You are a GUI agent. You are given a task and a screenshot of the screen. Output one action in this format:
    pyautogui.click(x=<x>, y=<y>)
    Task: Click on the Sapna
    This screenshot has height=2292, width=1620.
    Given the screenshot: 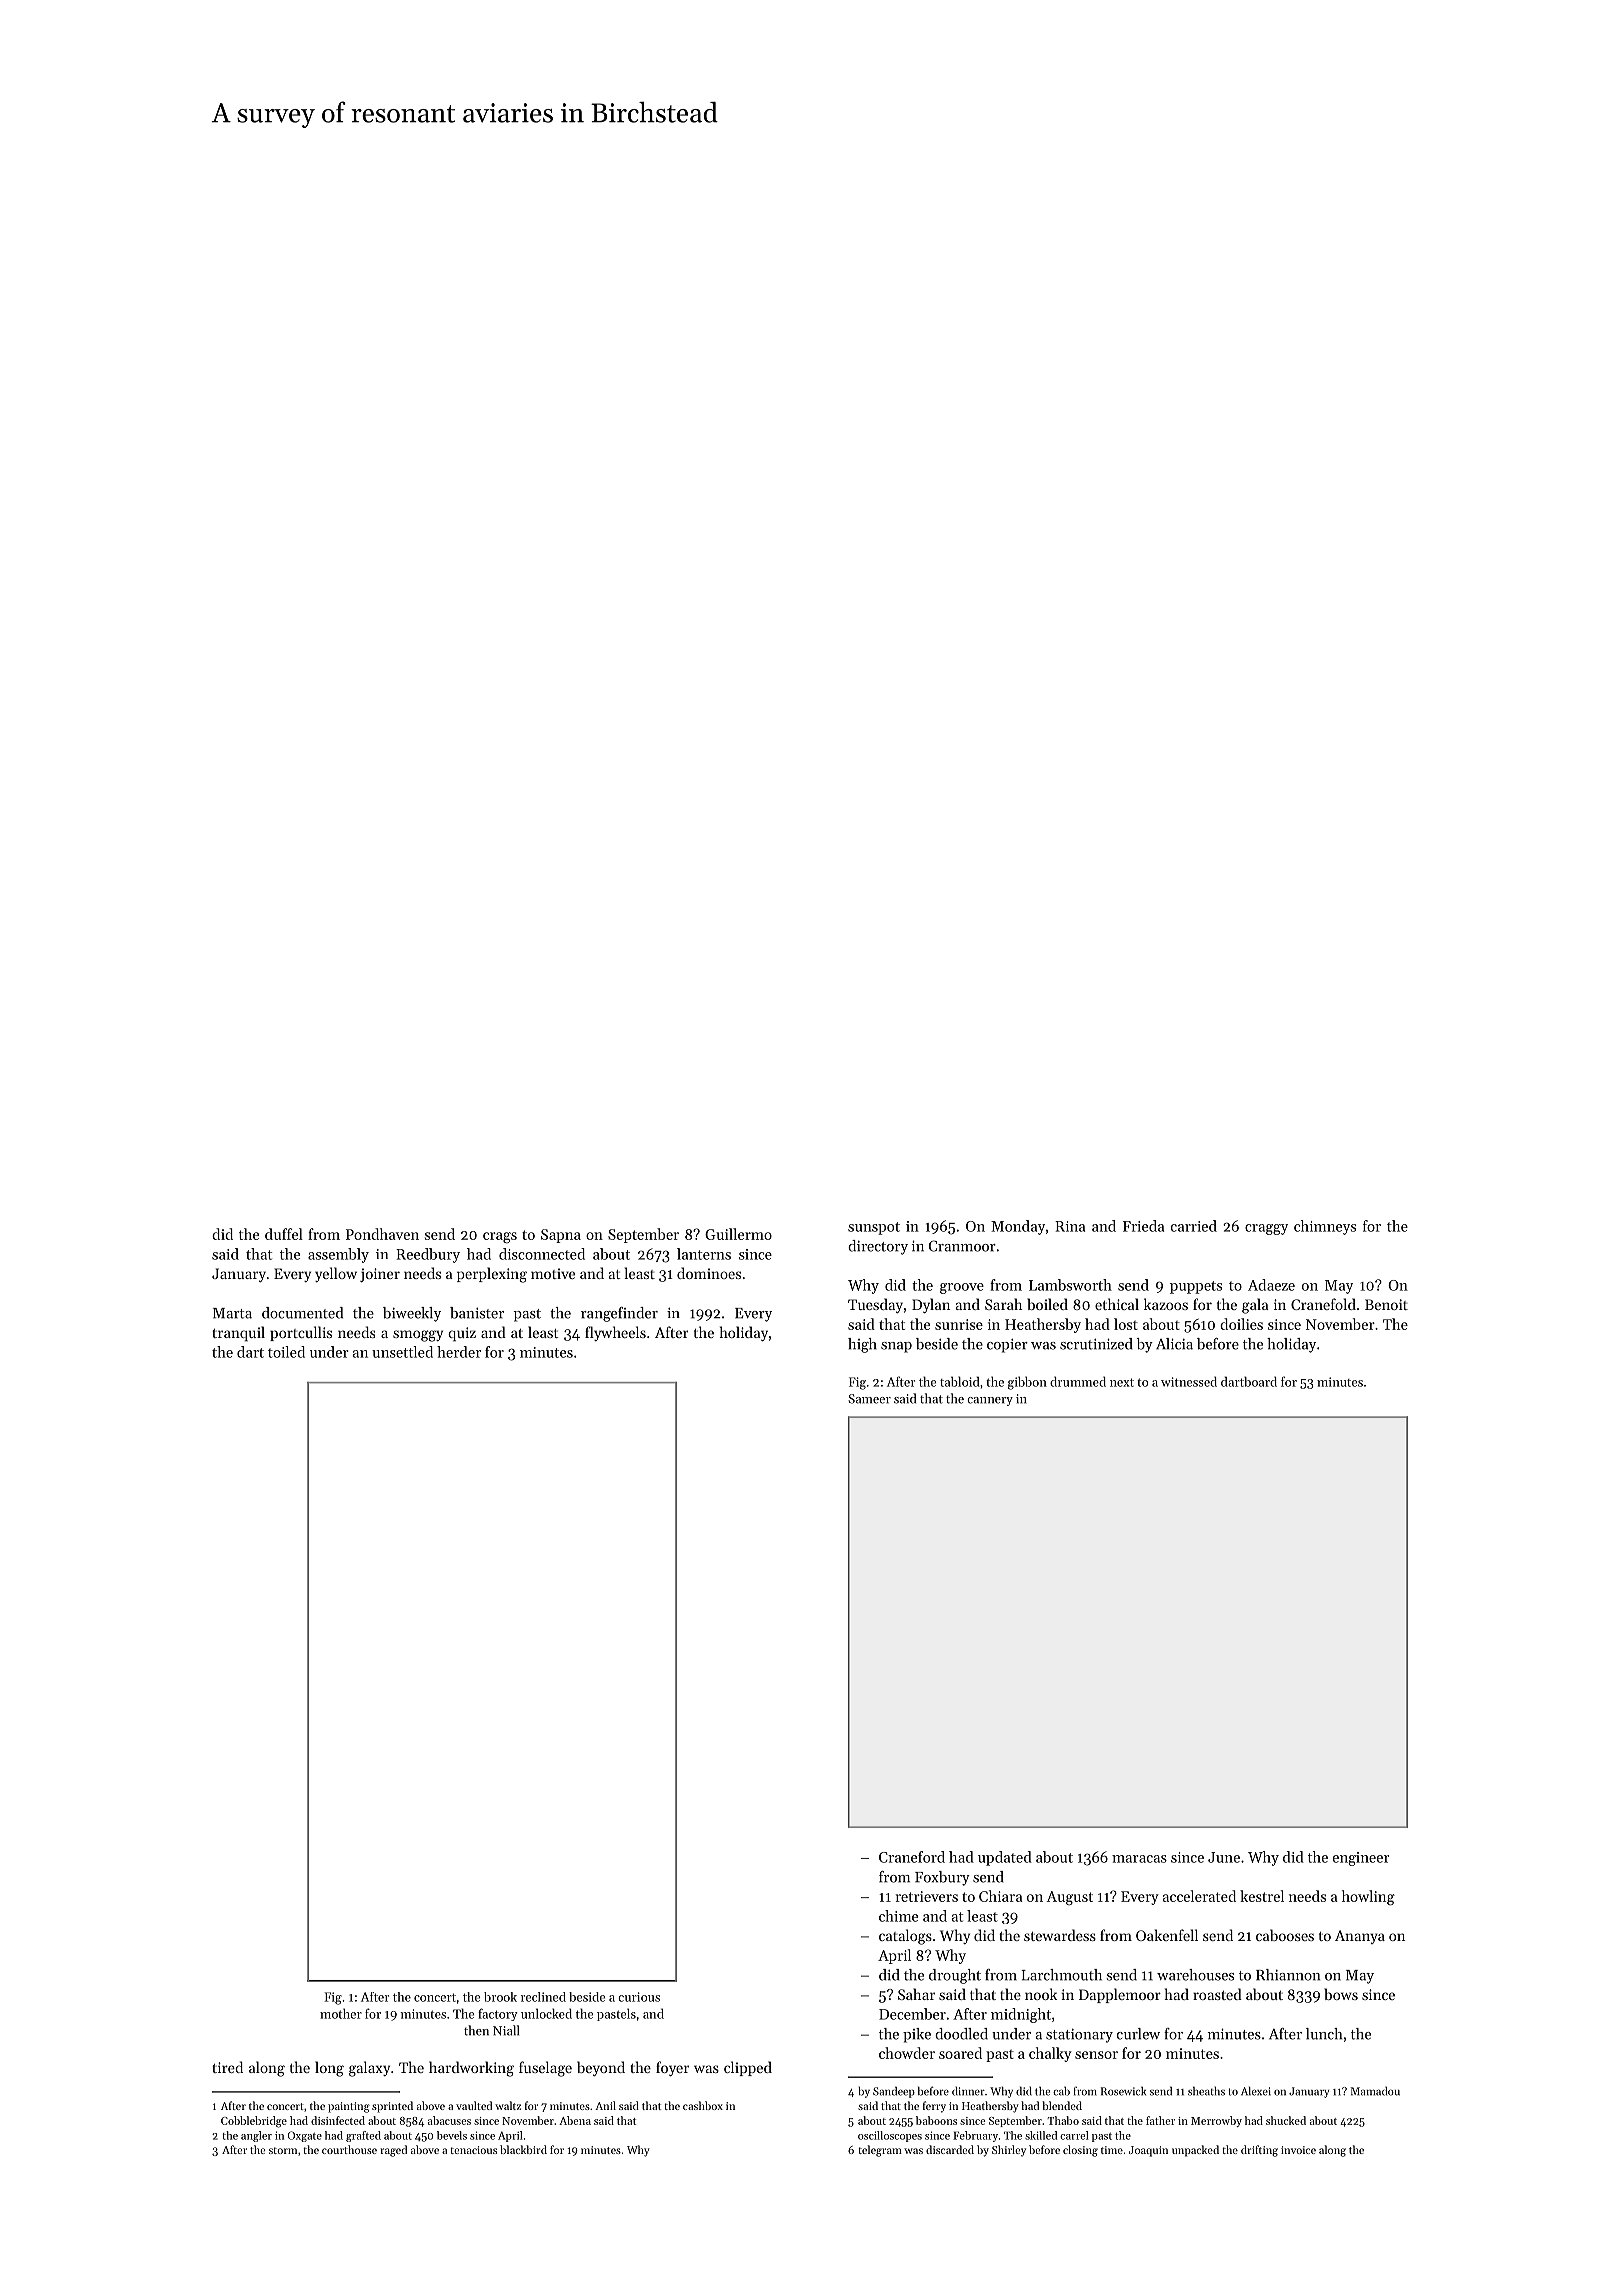 What is the action you would take?
    pyautogui.click(x=561, y=1236)
